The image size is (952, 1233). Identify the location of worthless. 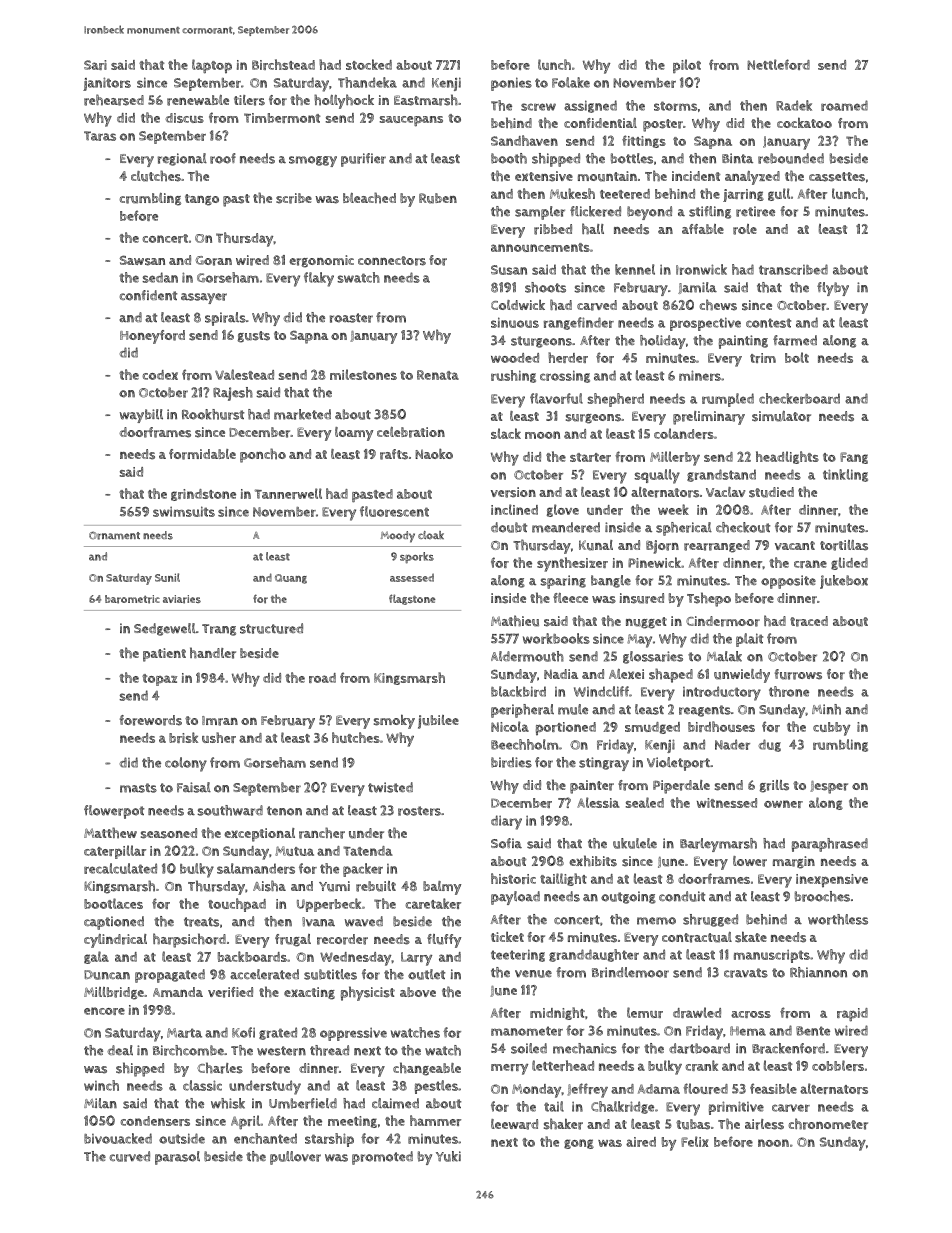
(838, 919).
